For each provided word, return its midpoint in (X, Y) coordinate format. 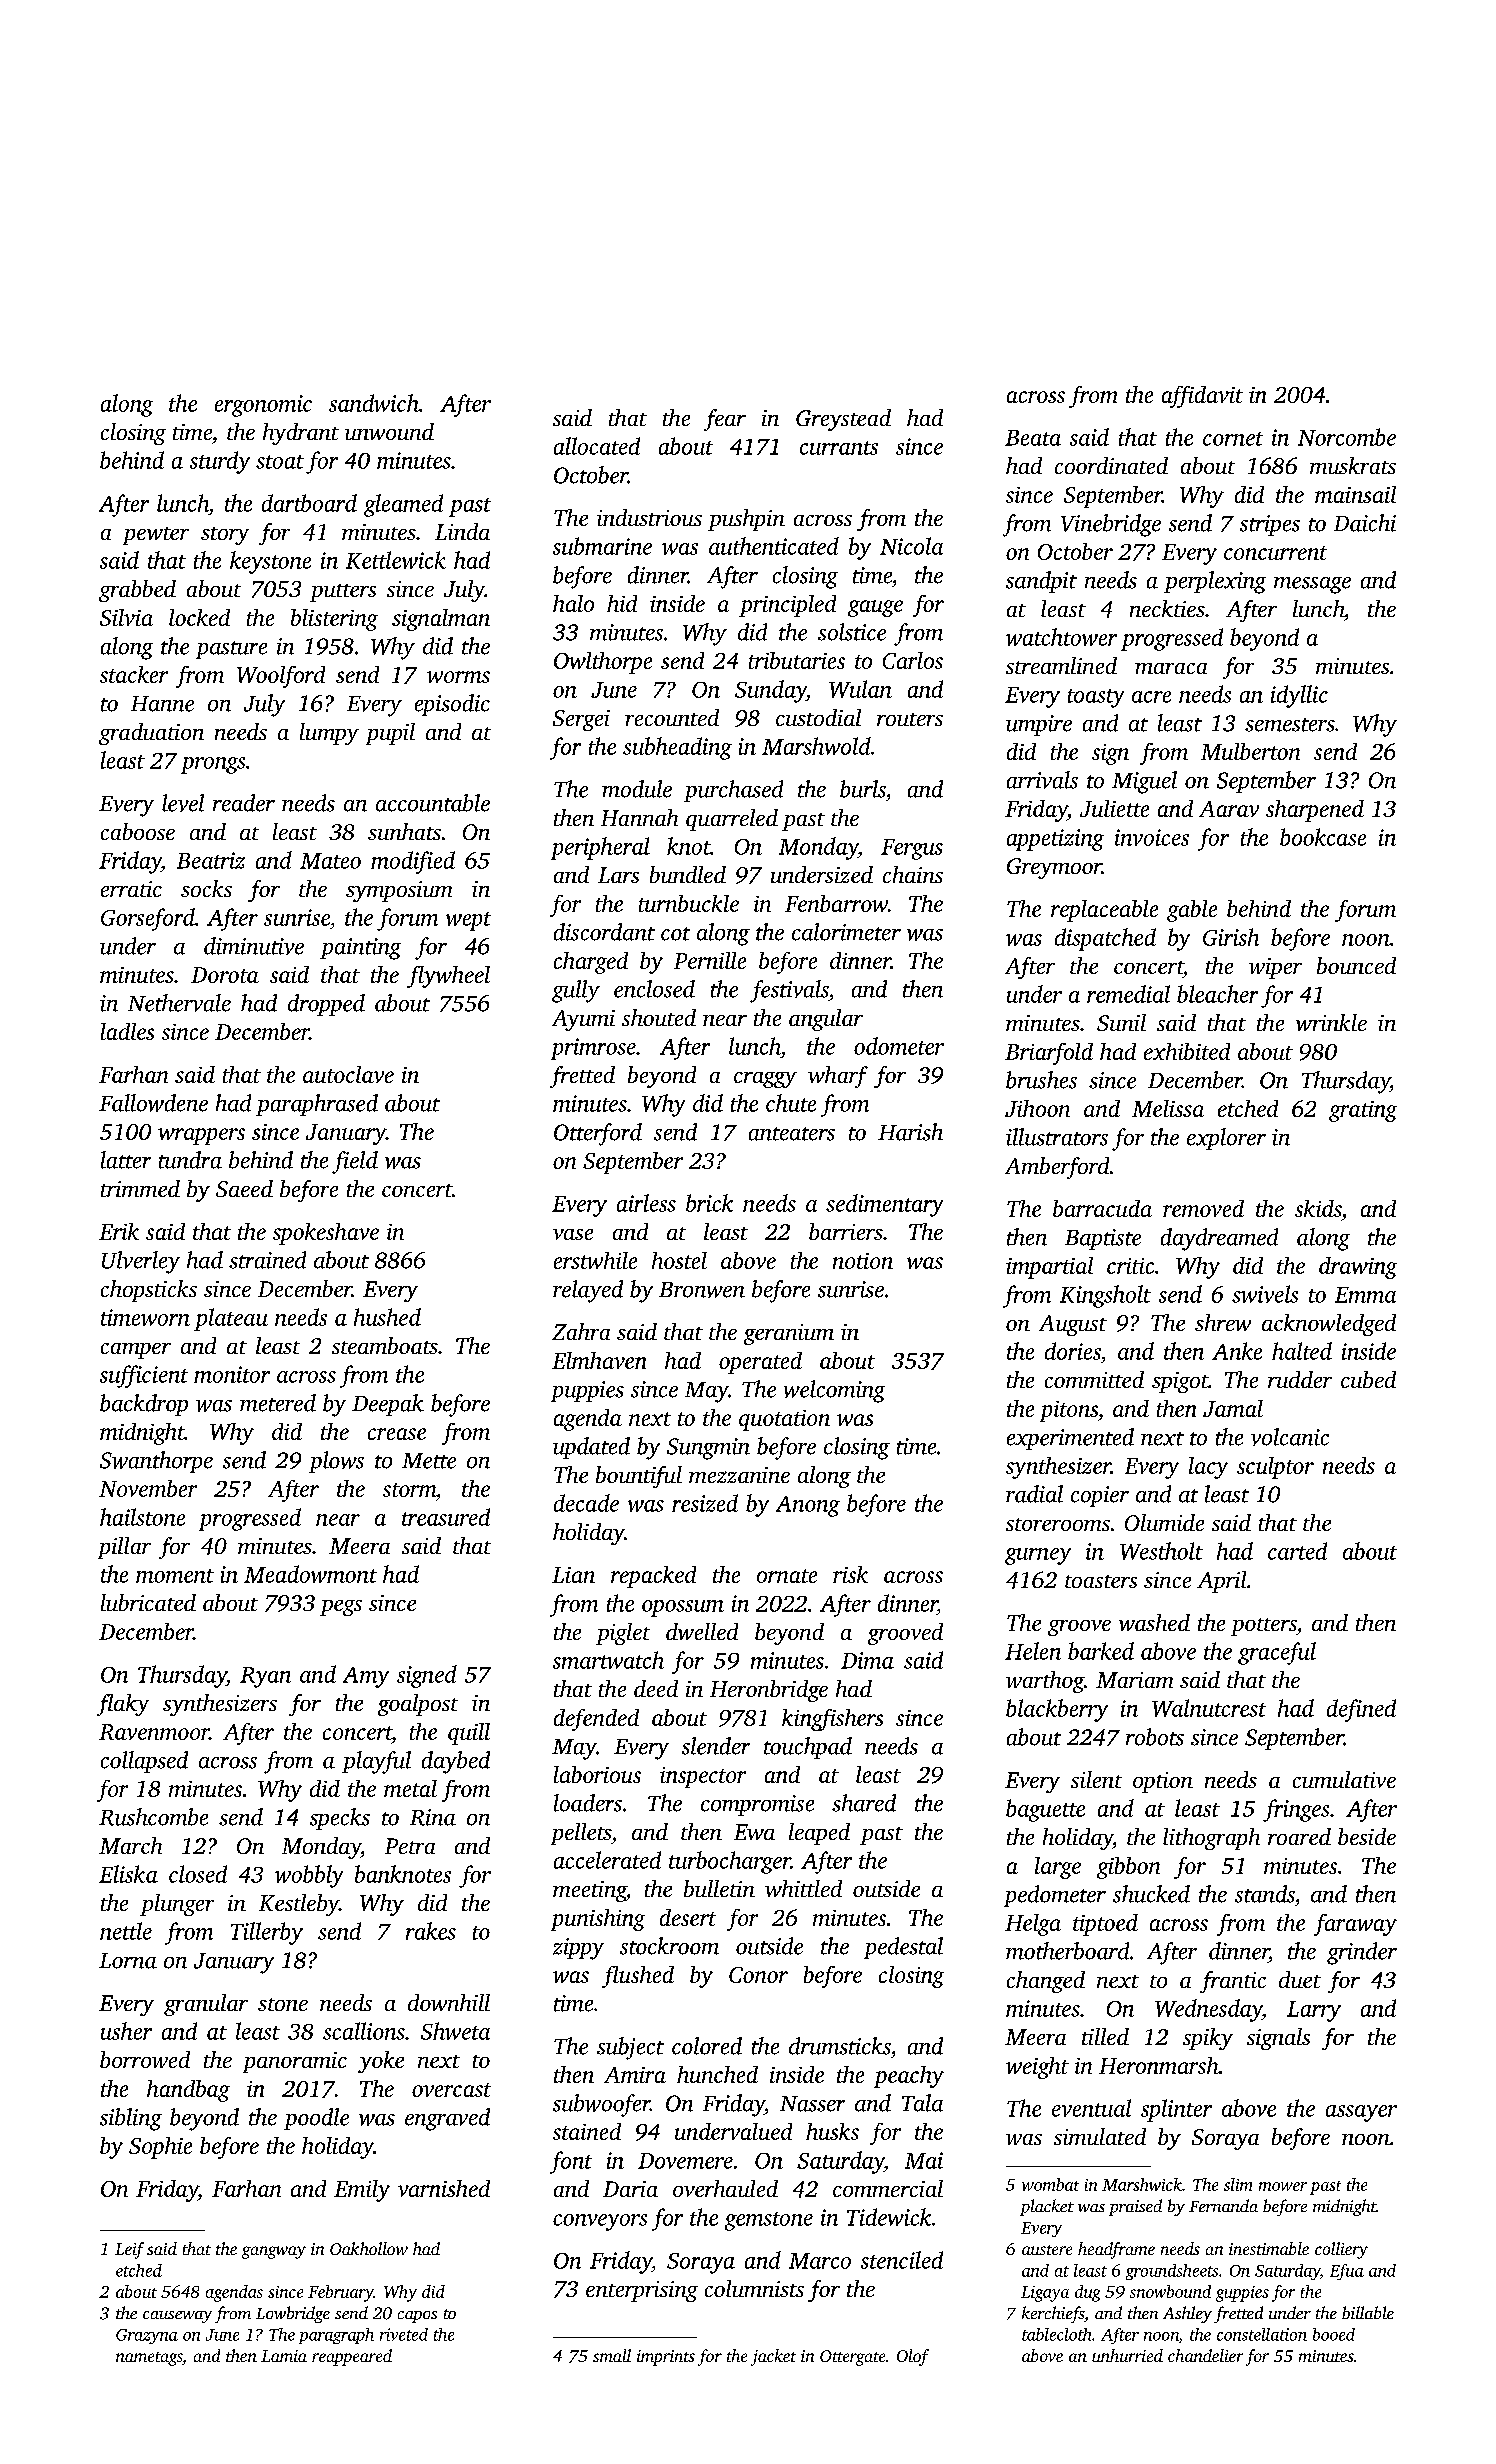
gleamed (403, 505)
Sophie (160, 2148)
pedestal (903, 1948)
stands (1265, 1894)
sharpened (1315, 811)
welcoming (834, 1391)
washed (1154, 1622)
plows (336, 1462)
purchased (733, 791)
